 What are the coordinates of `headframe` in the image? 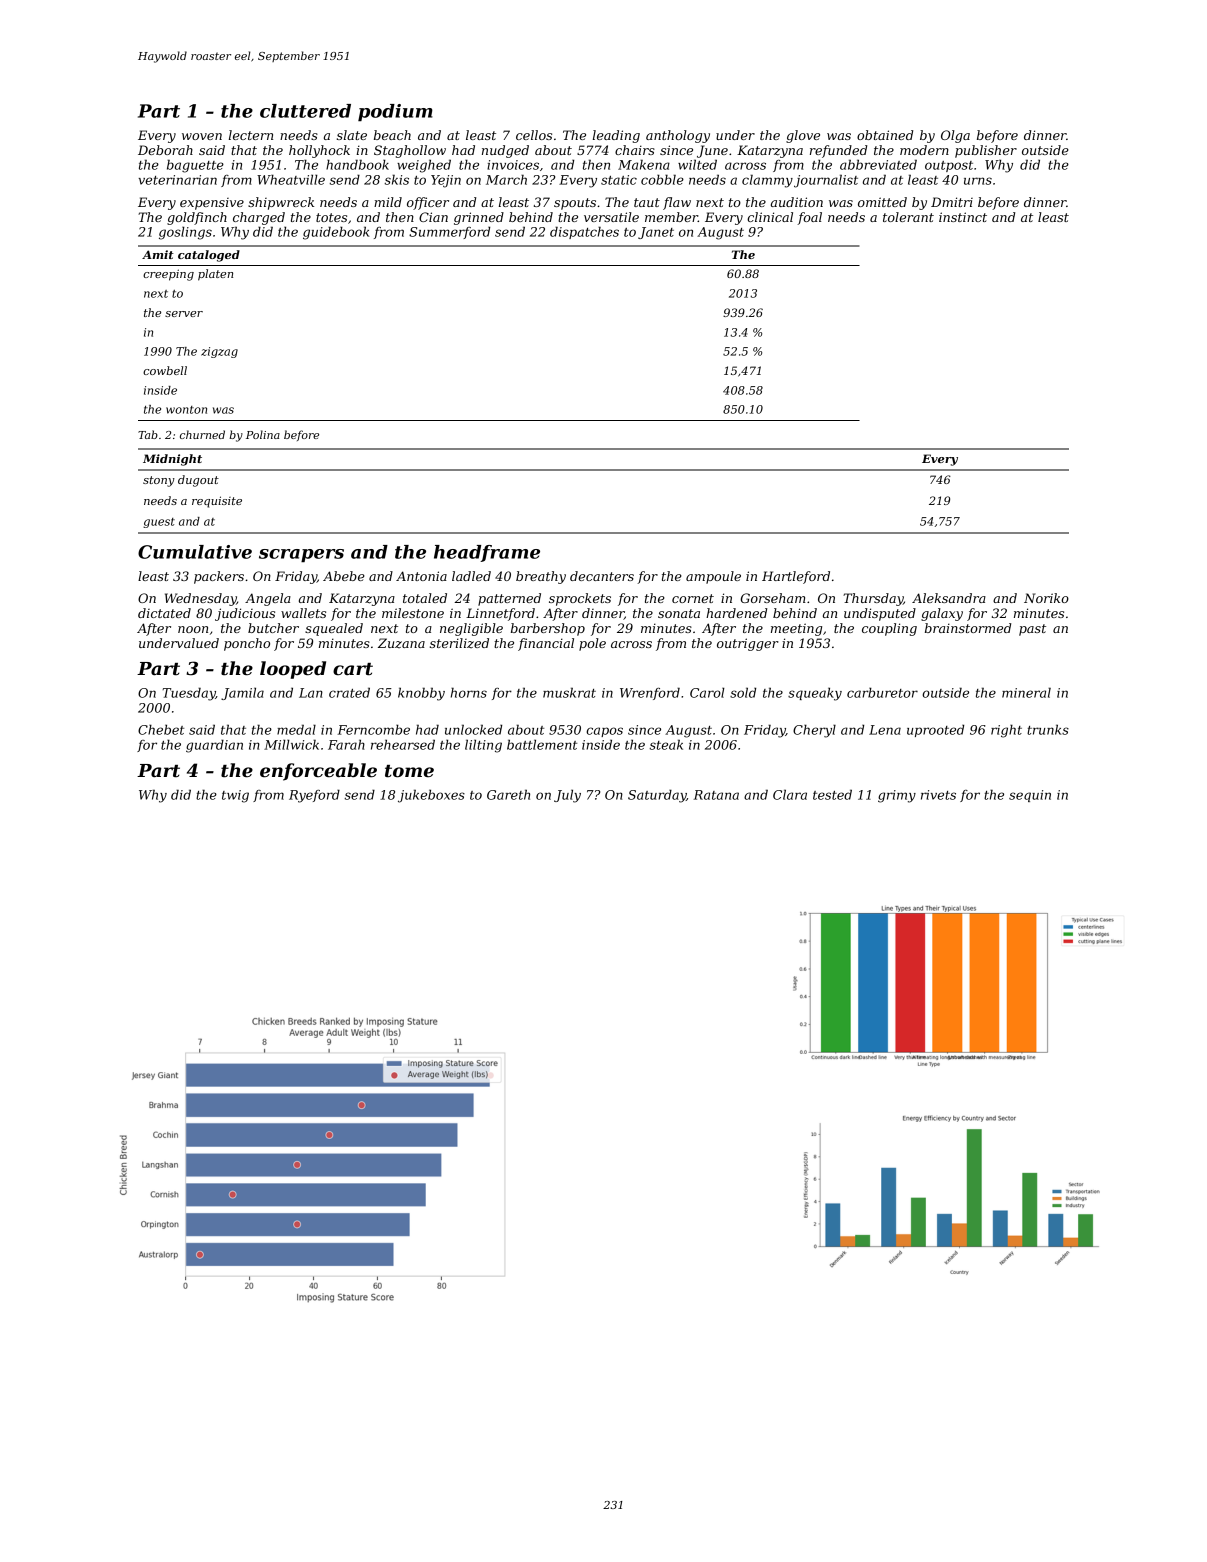 It's located at (487, 553).
